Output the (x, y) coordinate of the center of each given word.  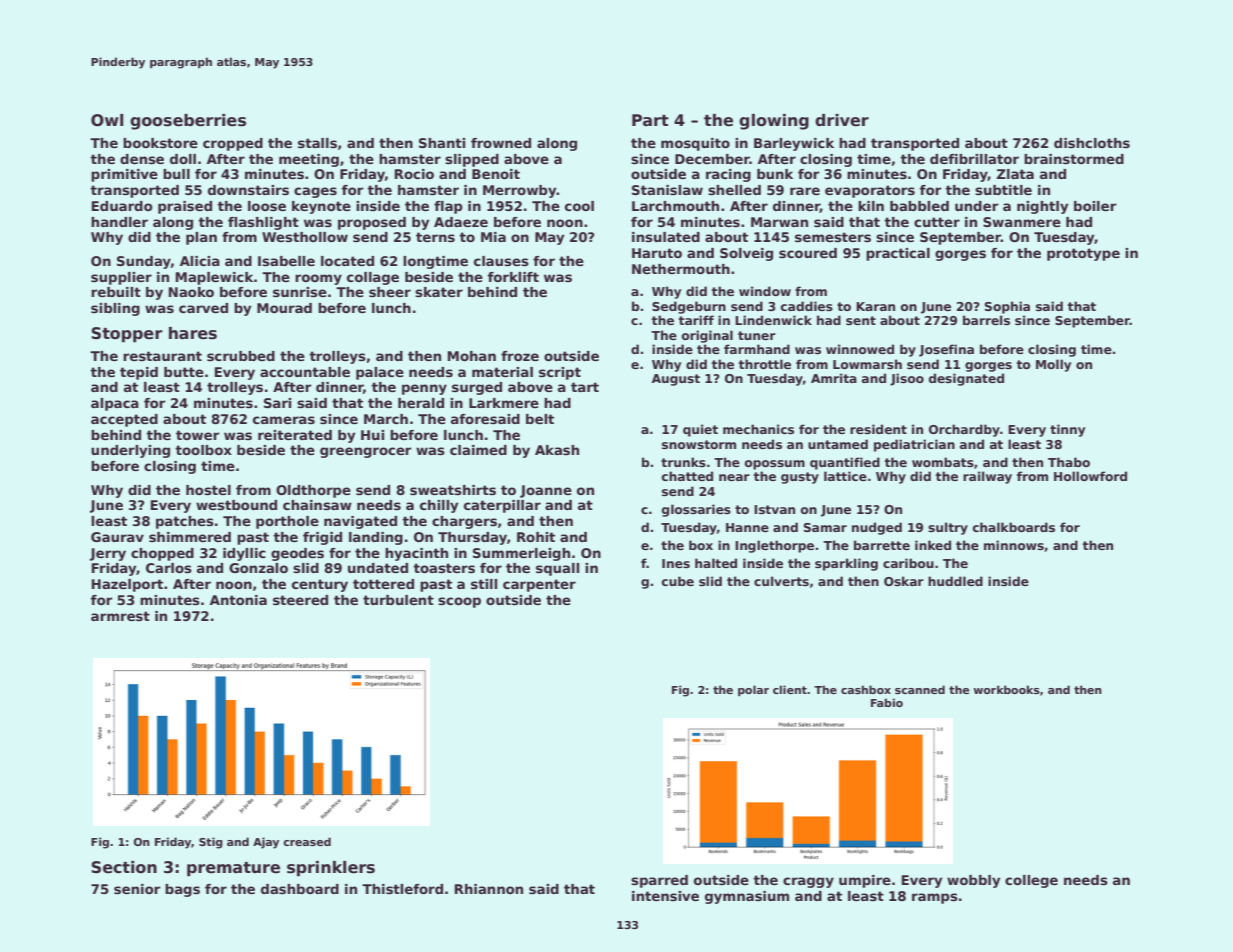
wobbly (973, 881)
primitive (124, 175)
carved (203, 308)
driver (842, 120)
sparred (659, 881)
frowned (501, 143)
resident (878, 429)
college (1031, 881)
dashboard (300, 889)
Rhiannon (489, 889)
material (502, 372)
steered (300, 600)
